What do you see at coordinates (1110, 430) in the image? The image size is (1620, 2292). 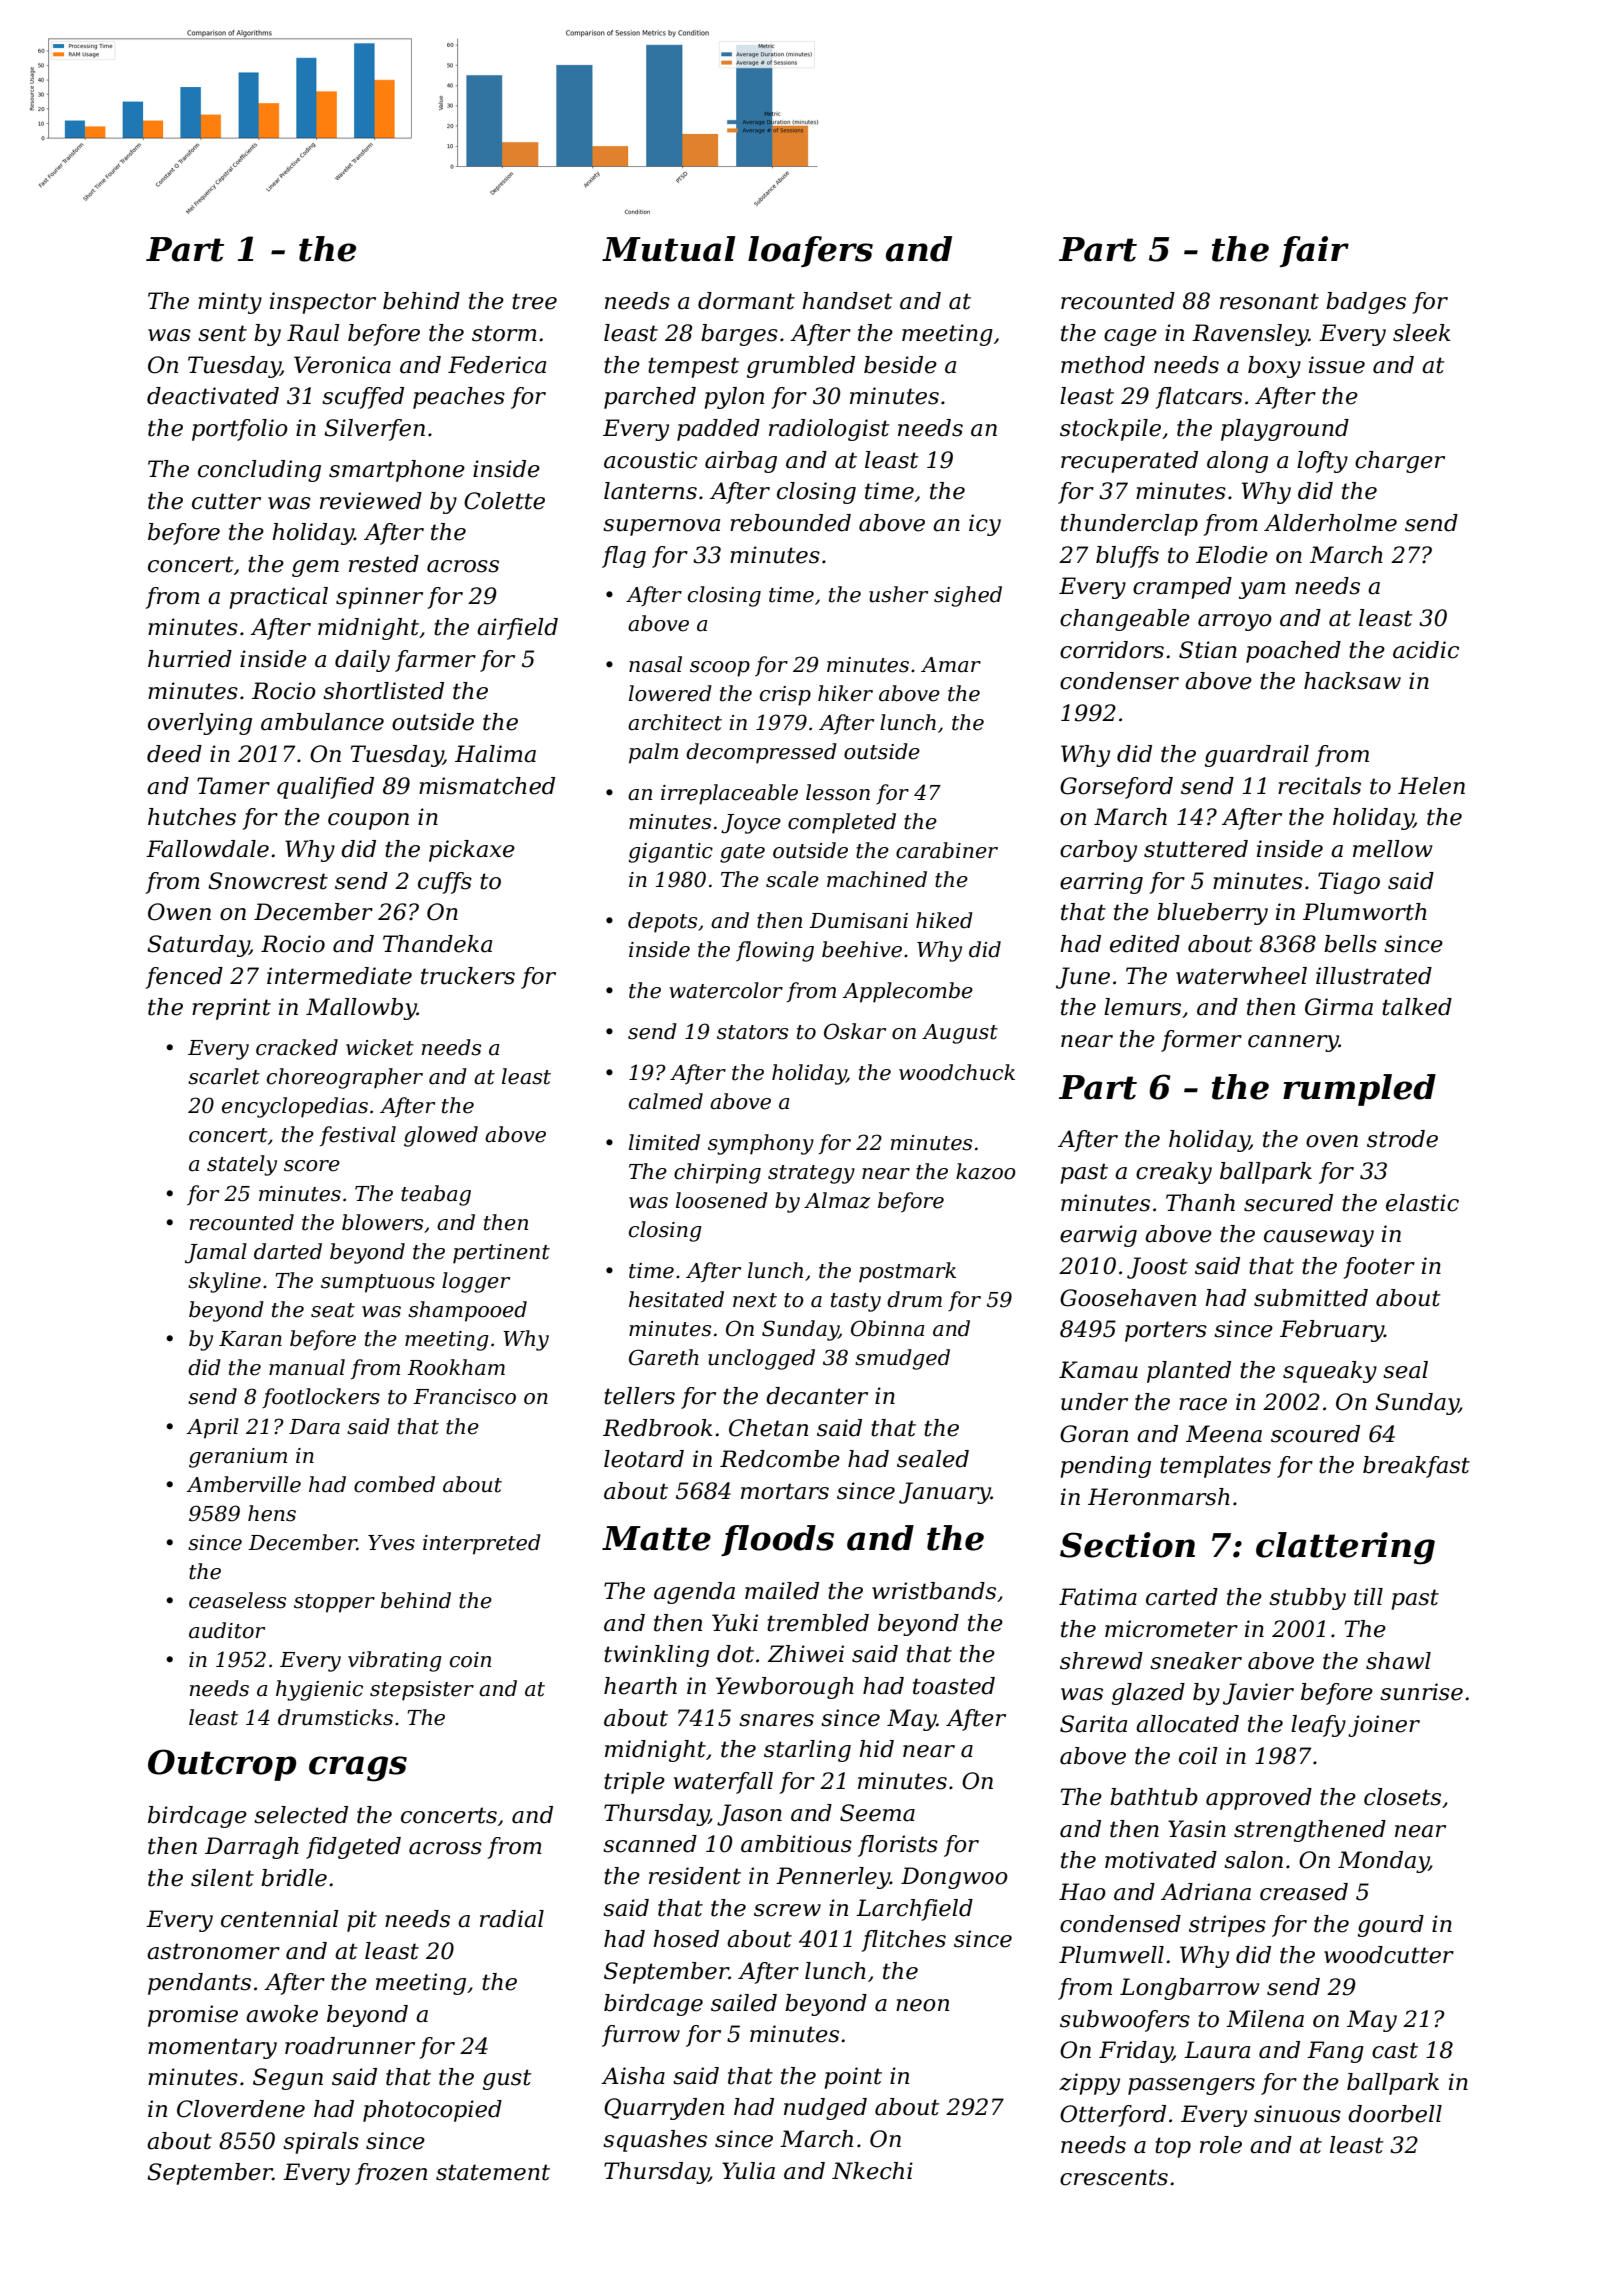 I see `stockpile` at bounding box center [1110, 430].
